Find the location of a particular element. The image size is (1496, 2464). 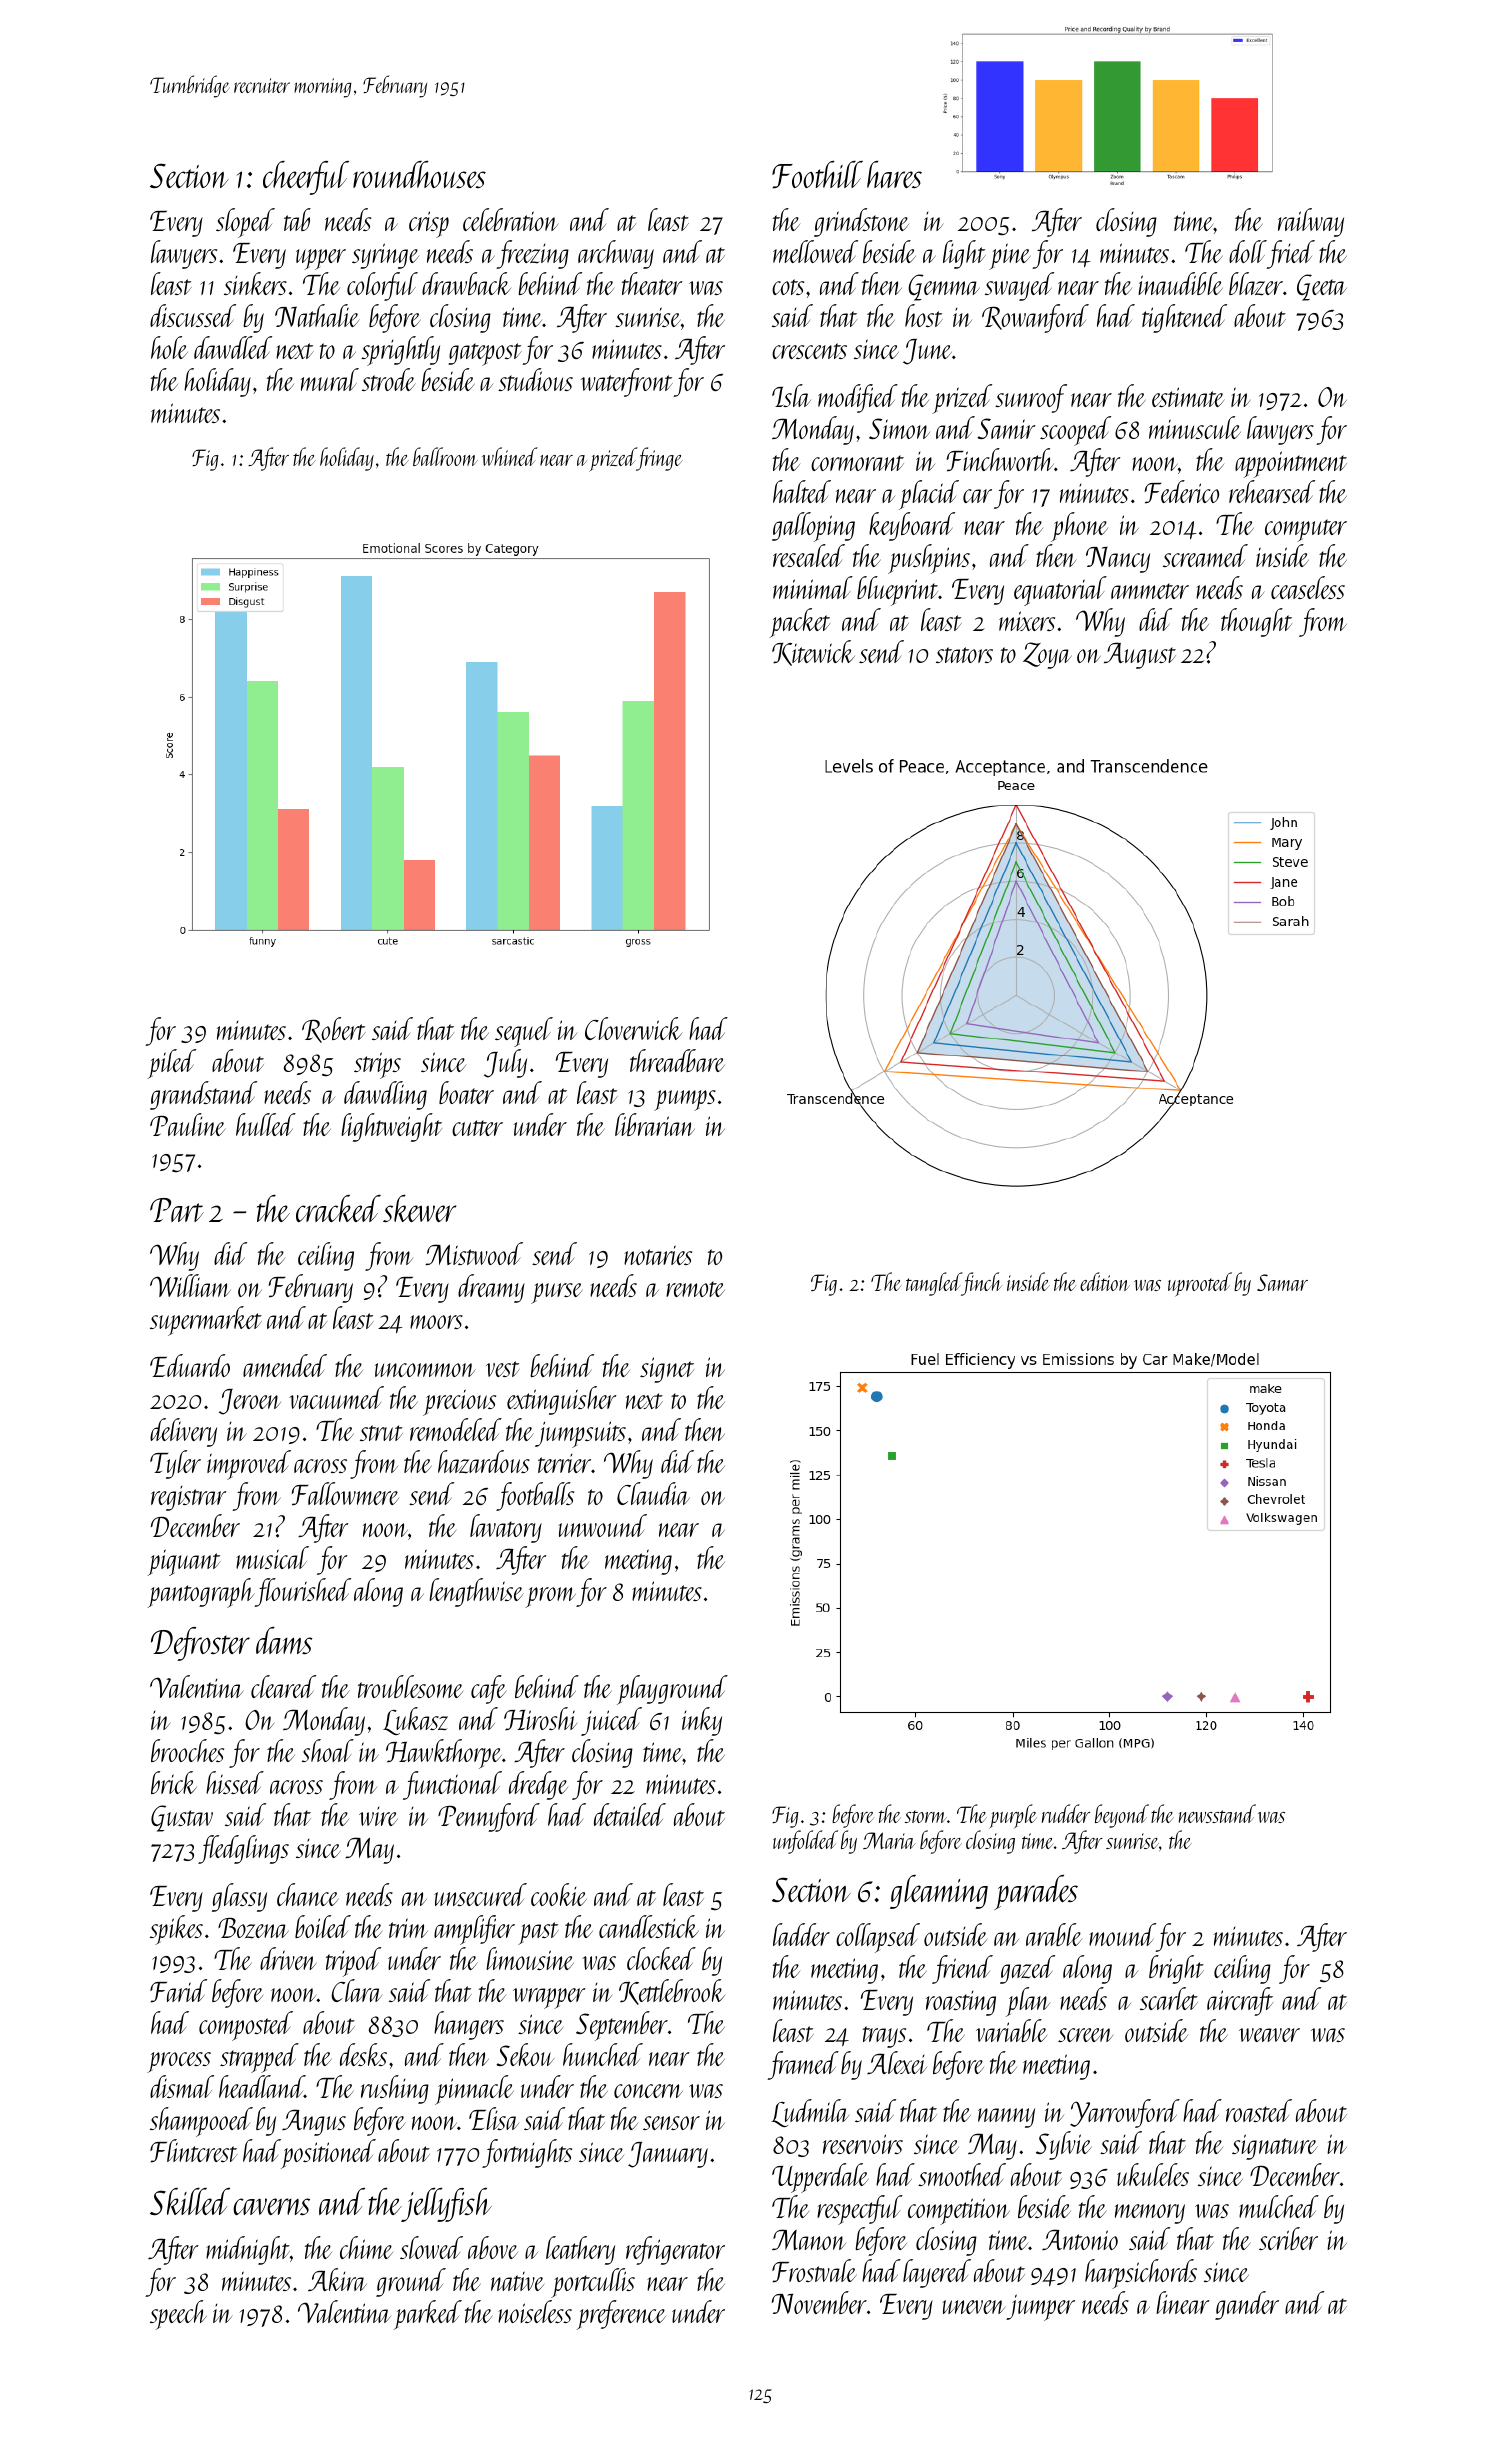

thought is located at coordinates (1256, 622).
